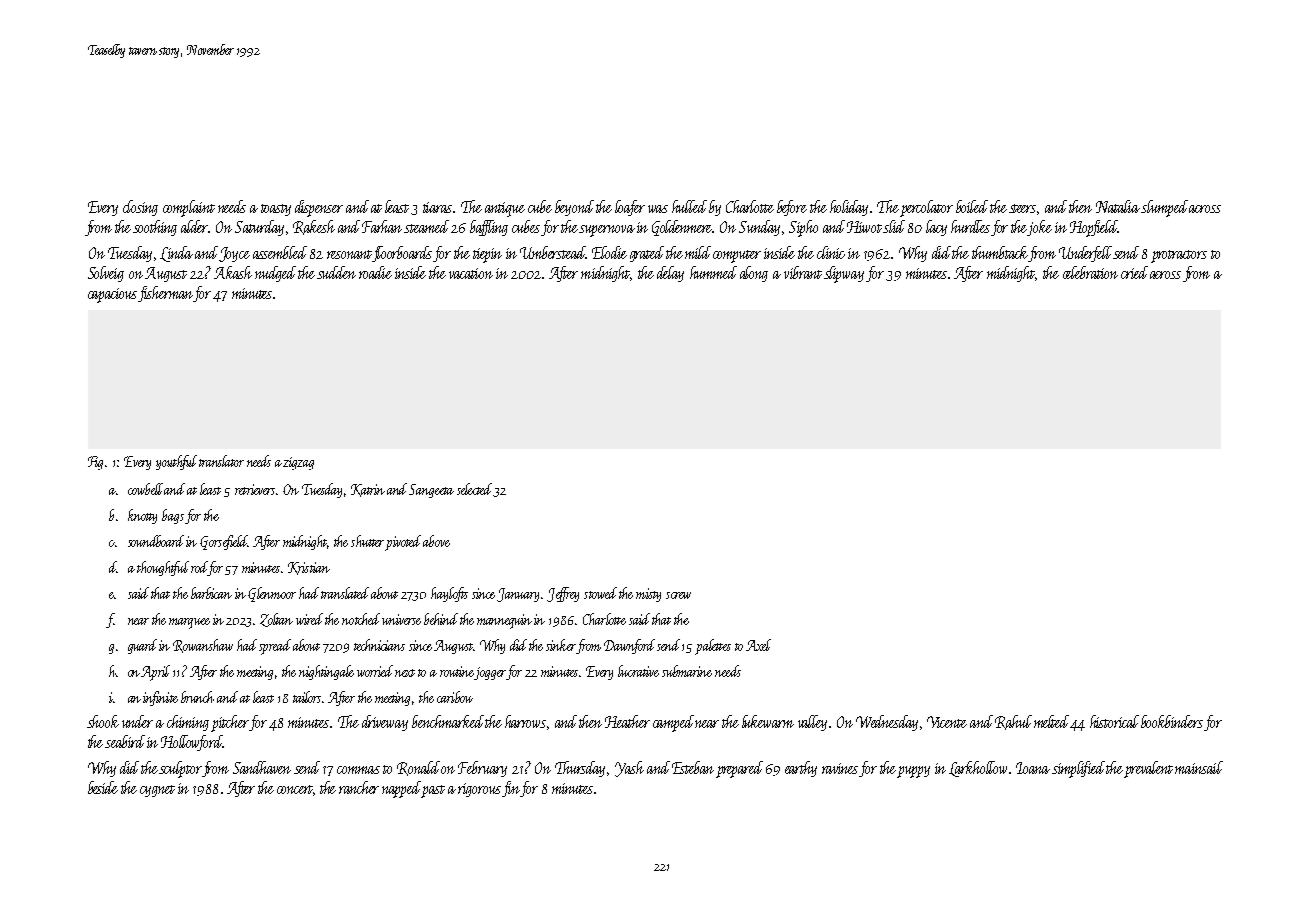  Describe the element at coordinates (682, 228) in the screenshot. I see `Goldenmere` at that location.
